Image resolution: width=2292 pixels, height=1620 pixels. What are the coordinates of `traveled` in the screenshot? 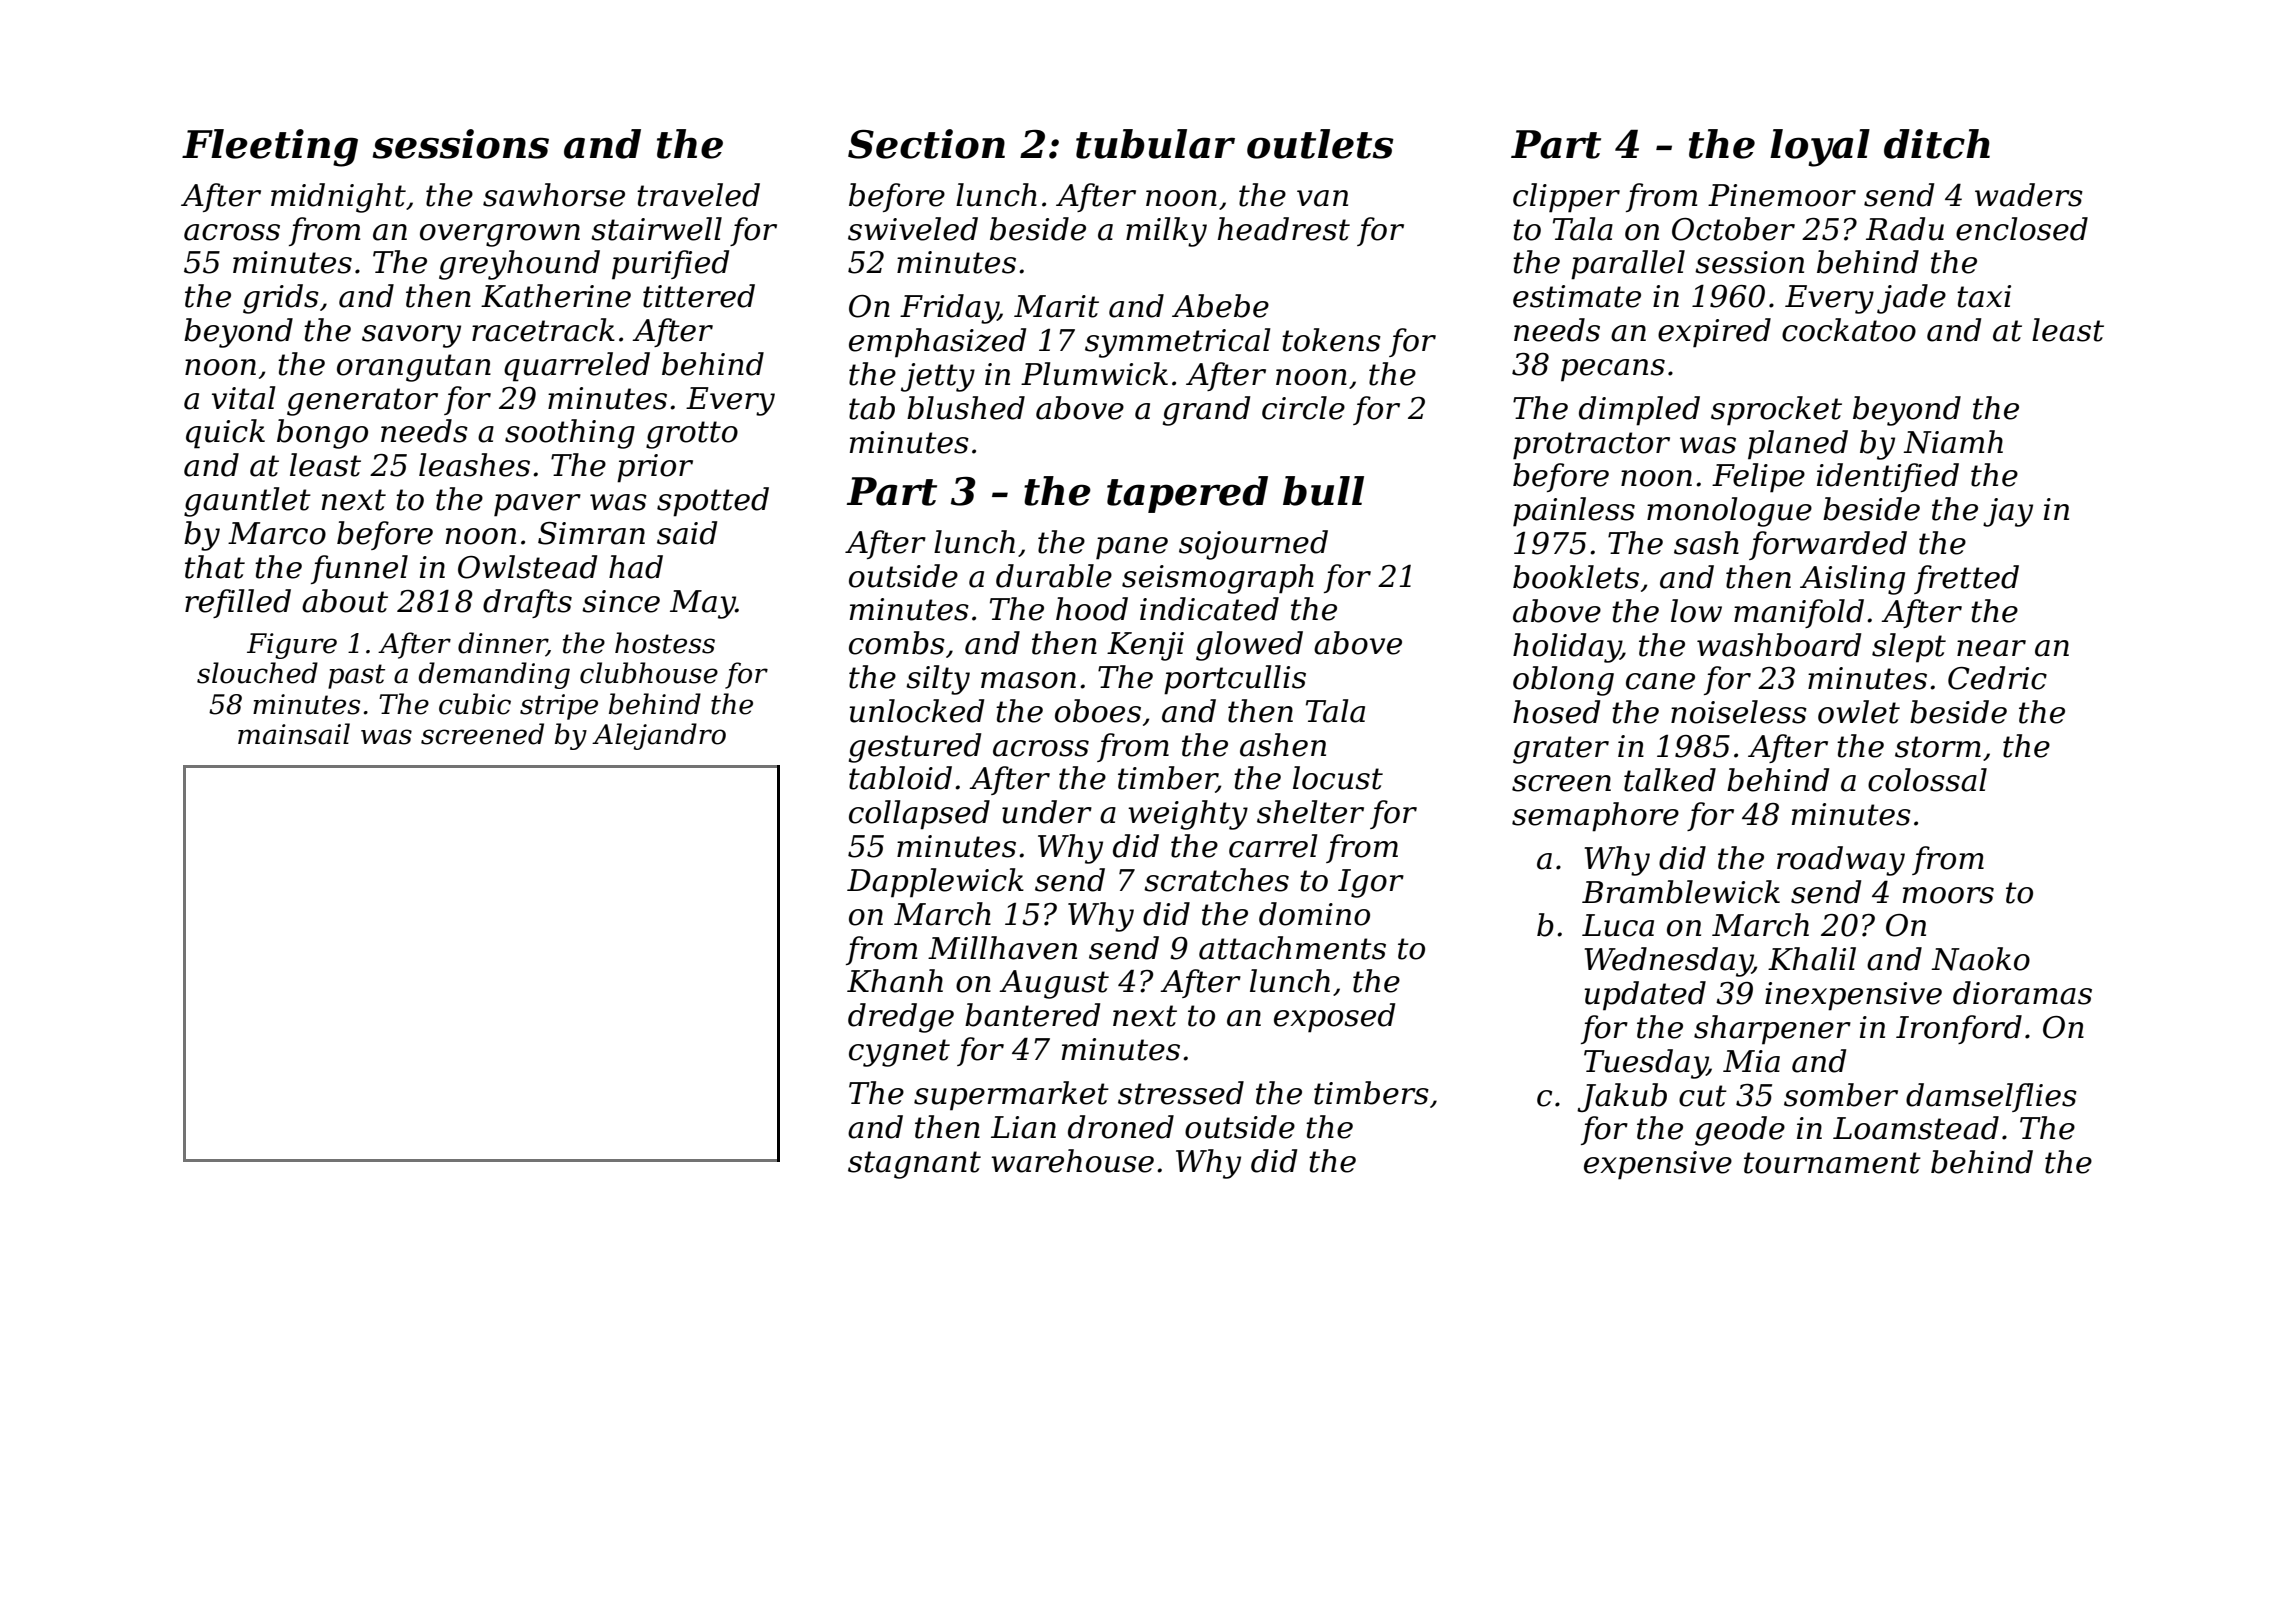 It's located at (698, 195).
